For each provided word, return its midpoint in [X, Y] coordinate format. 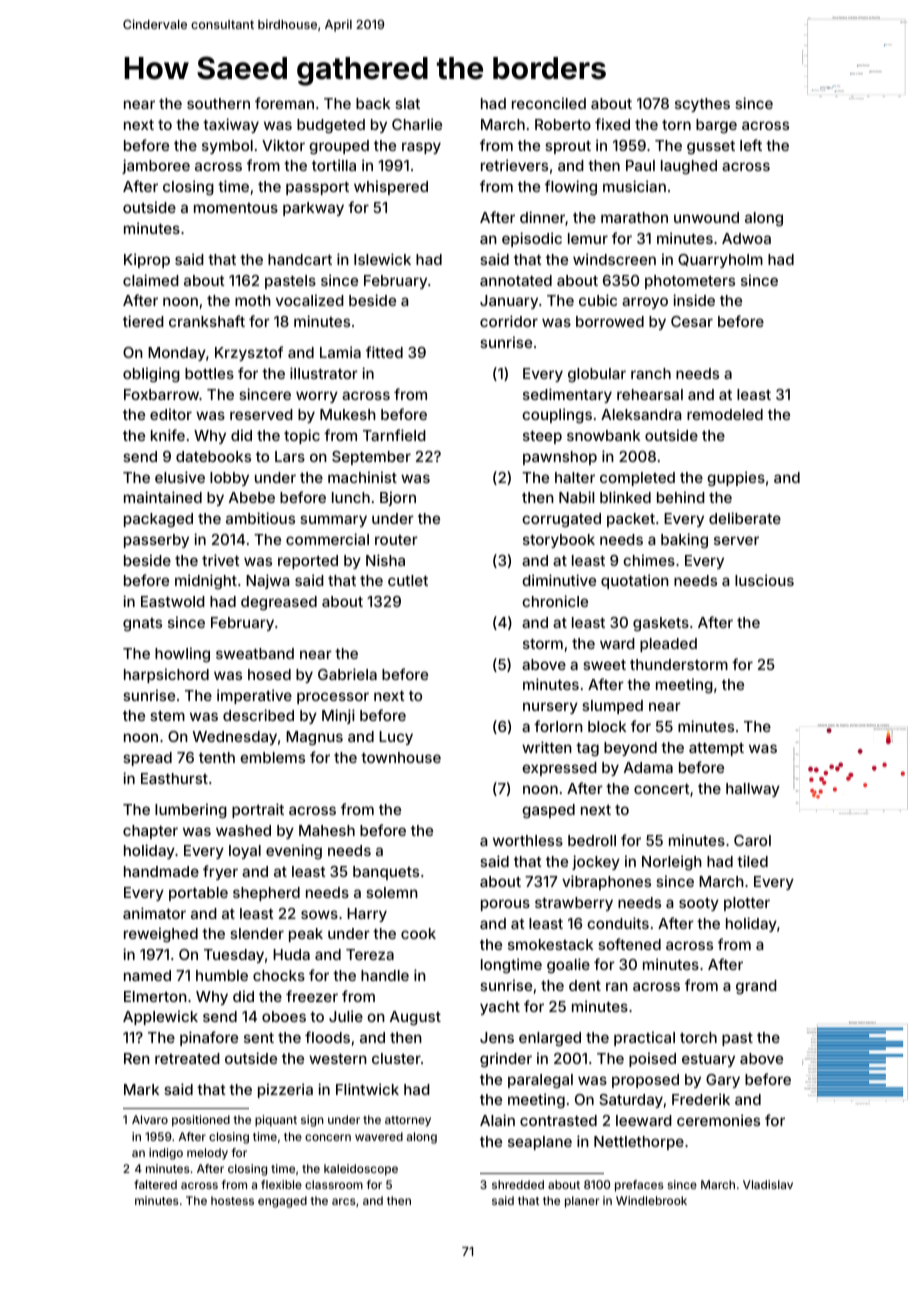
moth [253, 300]
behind [681, 497]
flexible [281, 1184]
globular [597, 375]
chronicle [555, 601]
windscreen [614, 259]
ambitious [260, 518]
